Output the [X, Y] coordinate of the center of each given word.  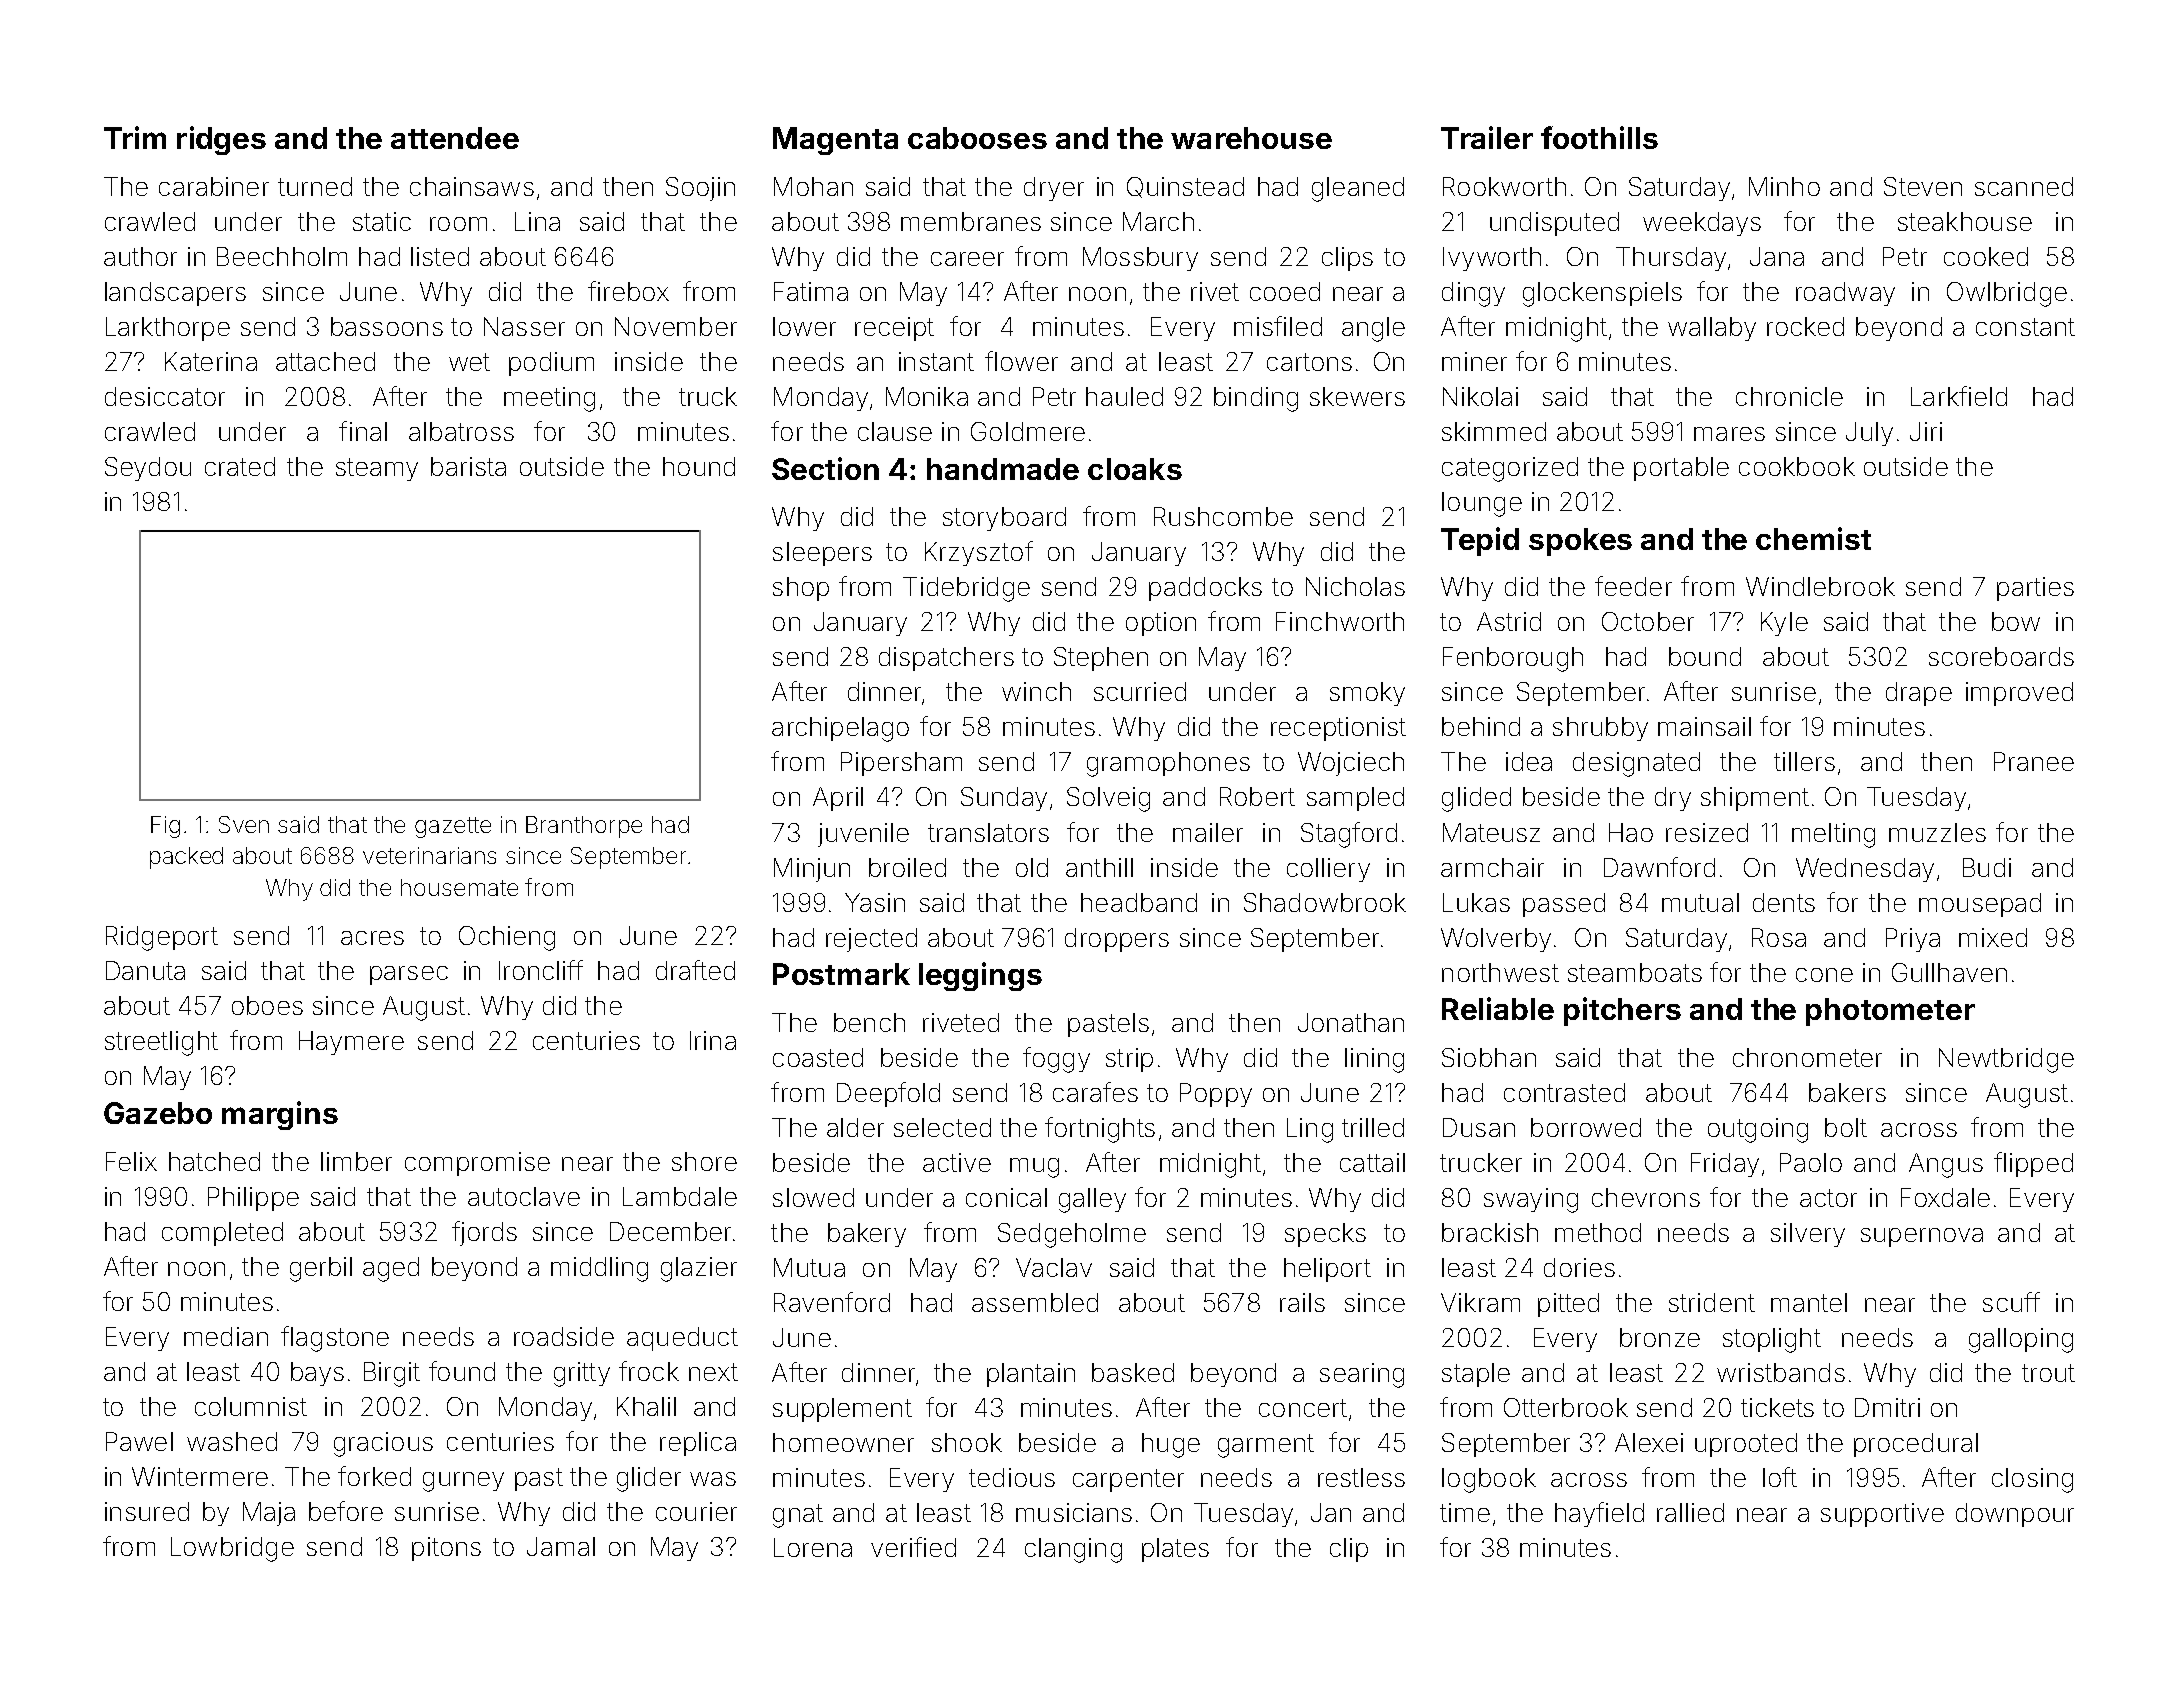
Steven [1923, 186]
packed [186, 858]
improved [2019, 694]
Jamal [561, 1546]
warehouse [1251, 138]
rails [1302, 1302]
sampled [1355, 799]
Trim [135, 137]
